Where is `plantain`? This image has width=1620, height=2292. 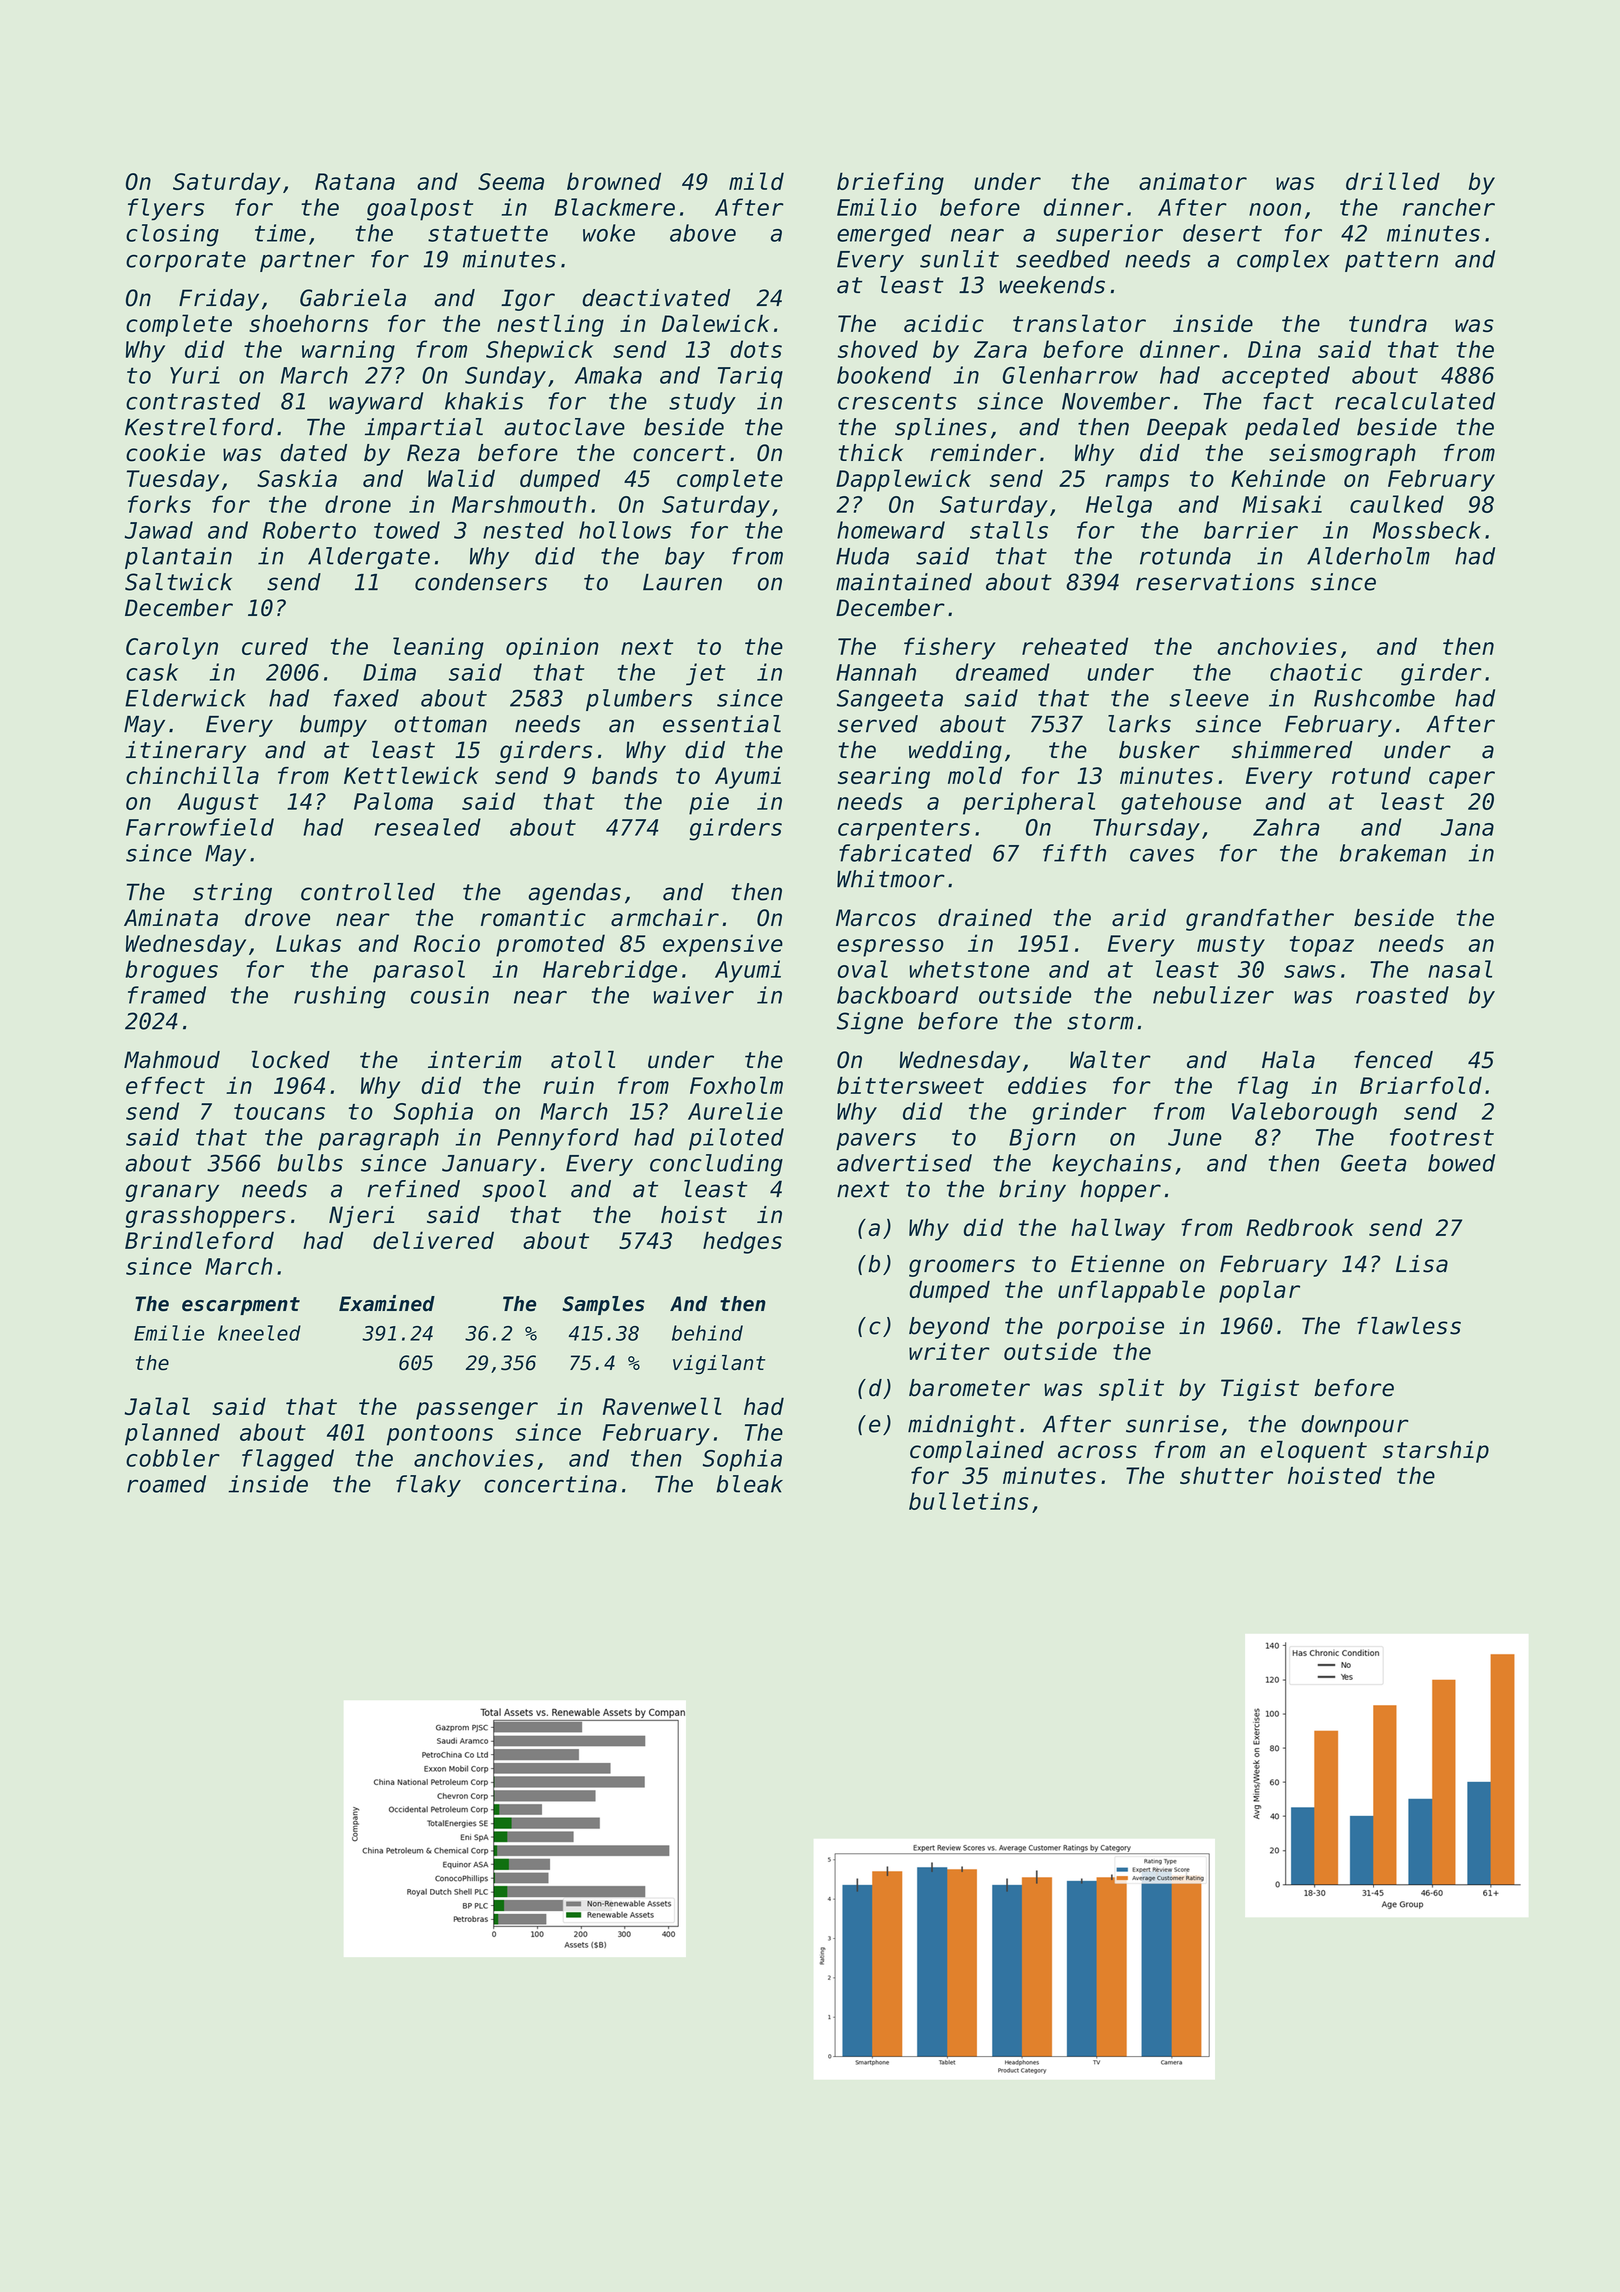
plantain is located at coordinates (178, 558).
